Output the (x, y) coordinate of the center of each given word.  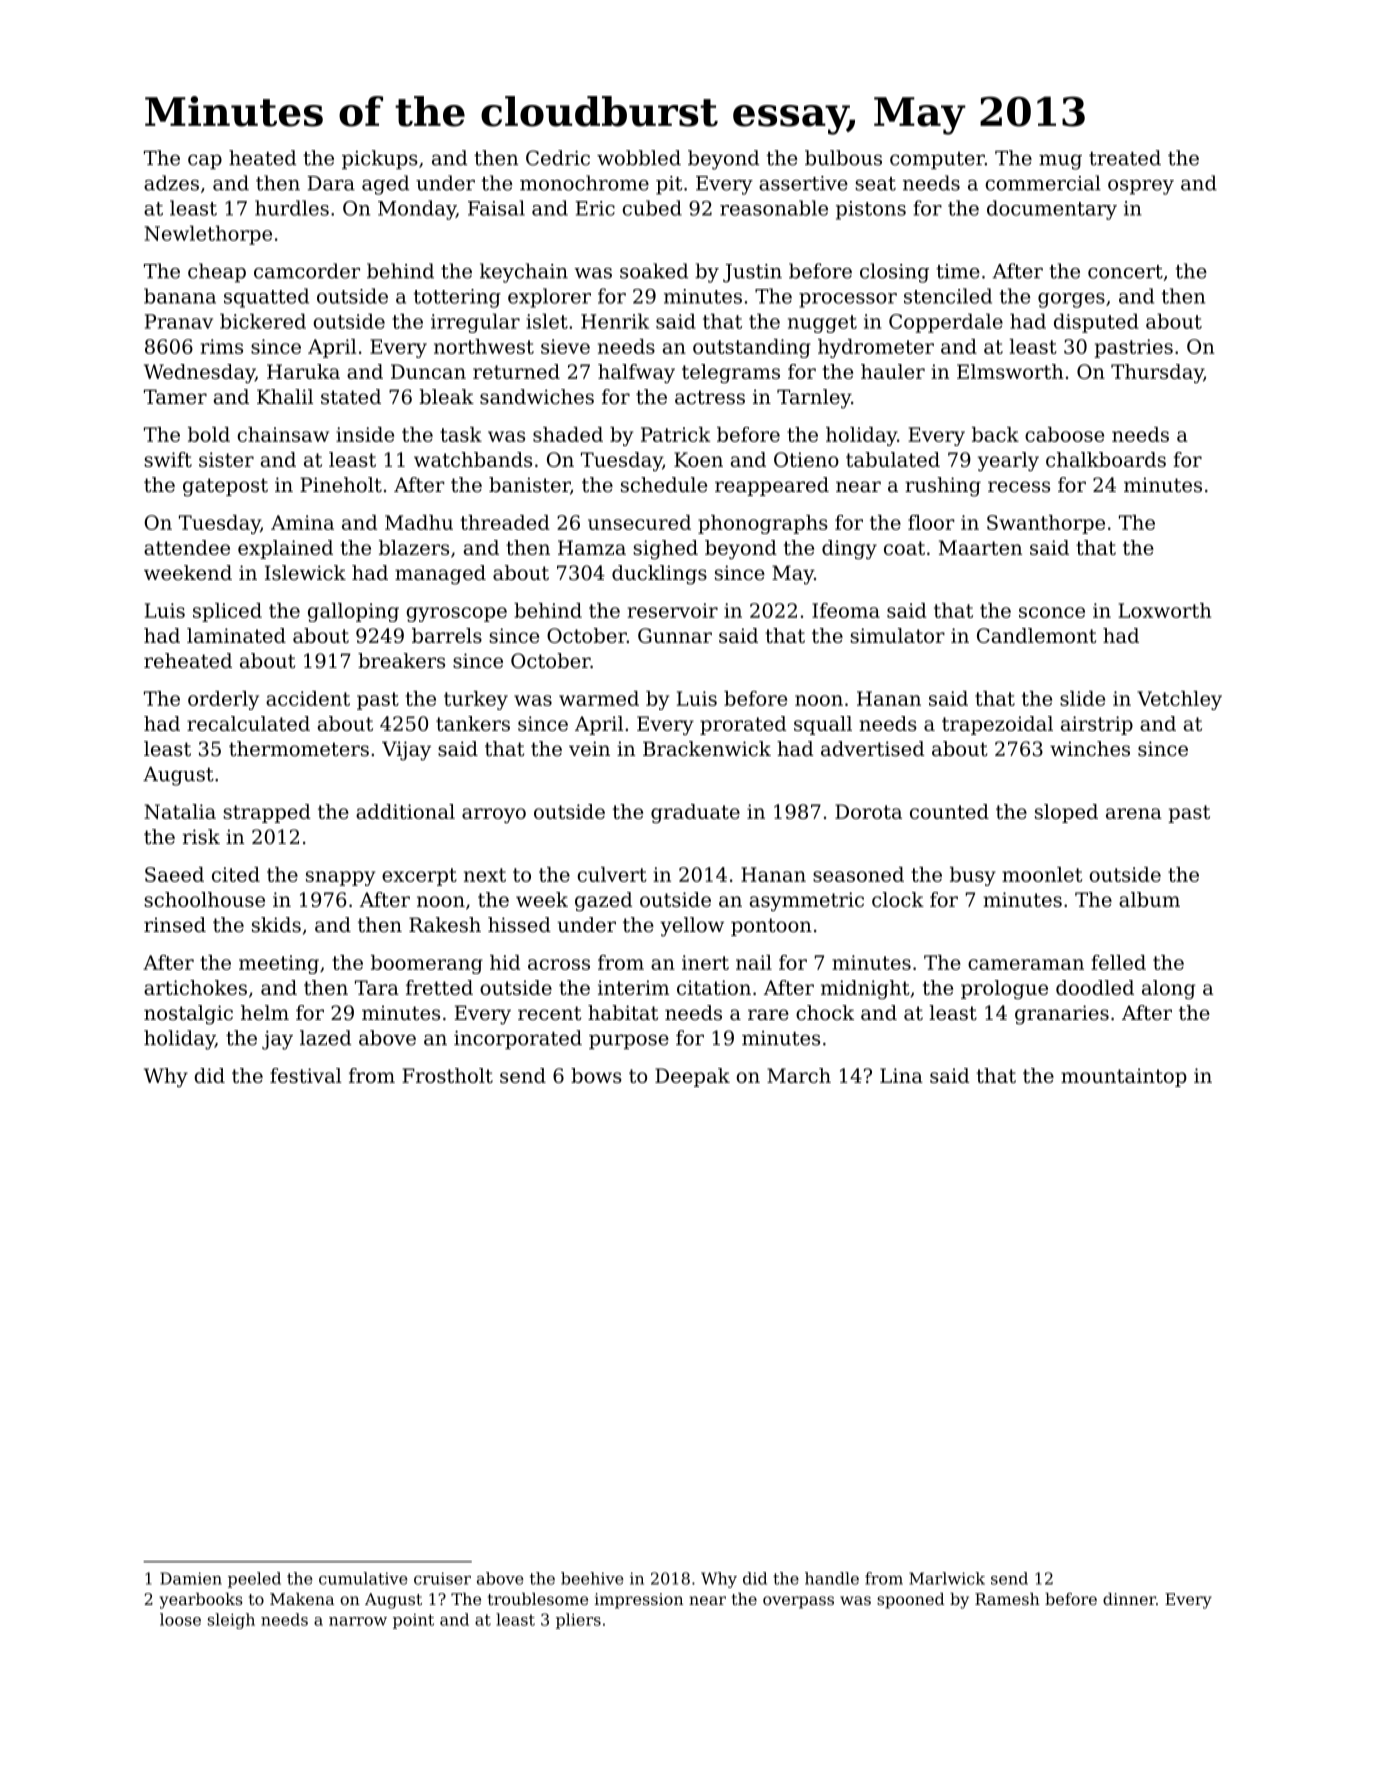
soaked (654, 271)
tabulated (893, 459)
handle (832, 1578)
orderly (223, 700)
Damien (191, 1578)
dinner (1129, 1599)
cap (205, 161)
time (958, 271)
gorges (1071, 300)
